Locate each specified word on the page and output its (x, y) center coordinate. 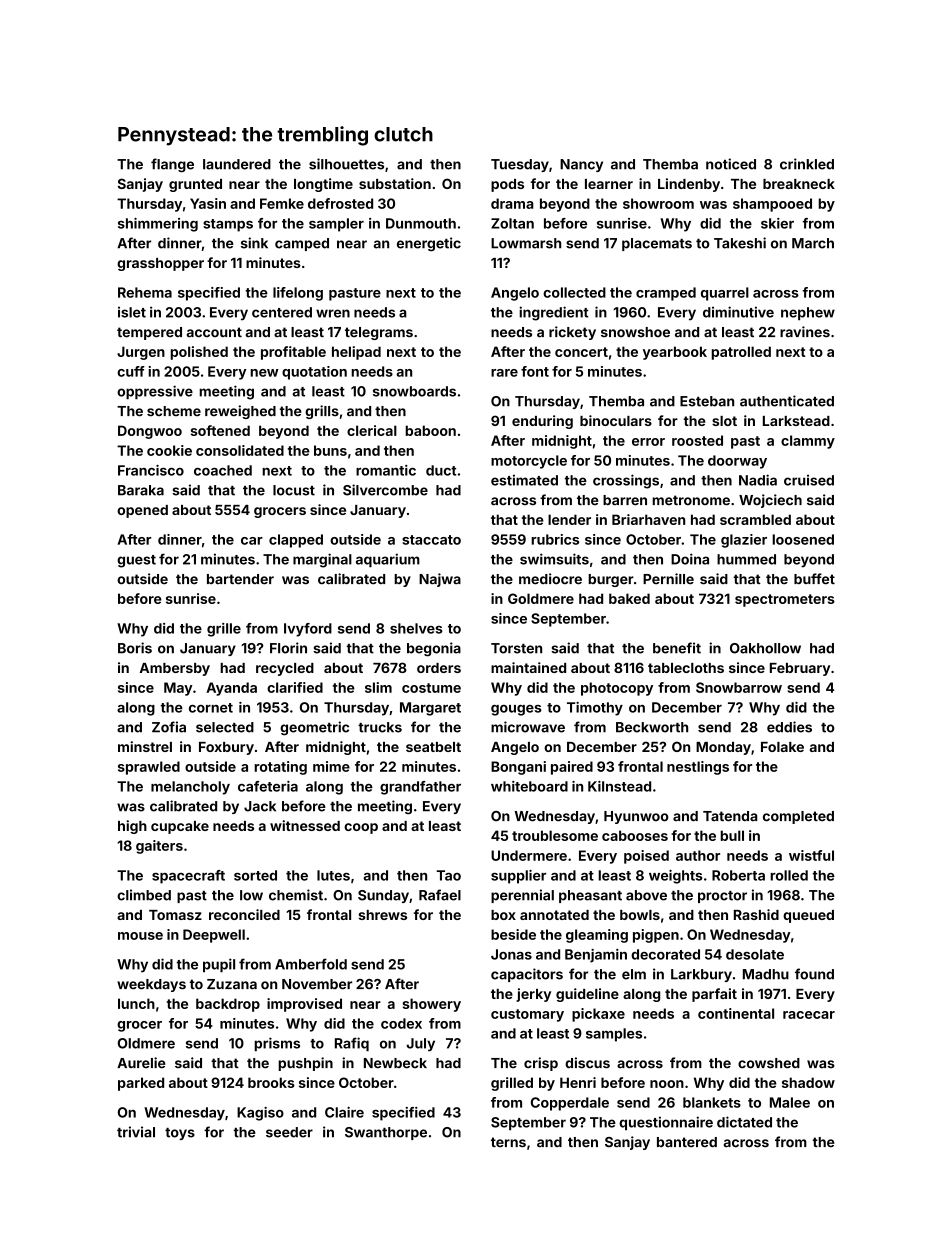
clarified (295, 687)
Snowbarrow (739, 687)
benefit (677, 648)
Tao (449, 875)
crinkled (807, 164)
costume (431, 688)
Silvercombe (385, 490)
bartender (240, 579)
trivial (136, 1132)
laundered (237, 164)
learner (609, 184)
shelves (416, 628)
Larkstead (796, 421)
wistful (811, 855)
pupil (219, 965)
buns (330, 450)
